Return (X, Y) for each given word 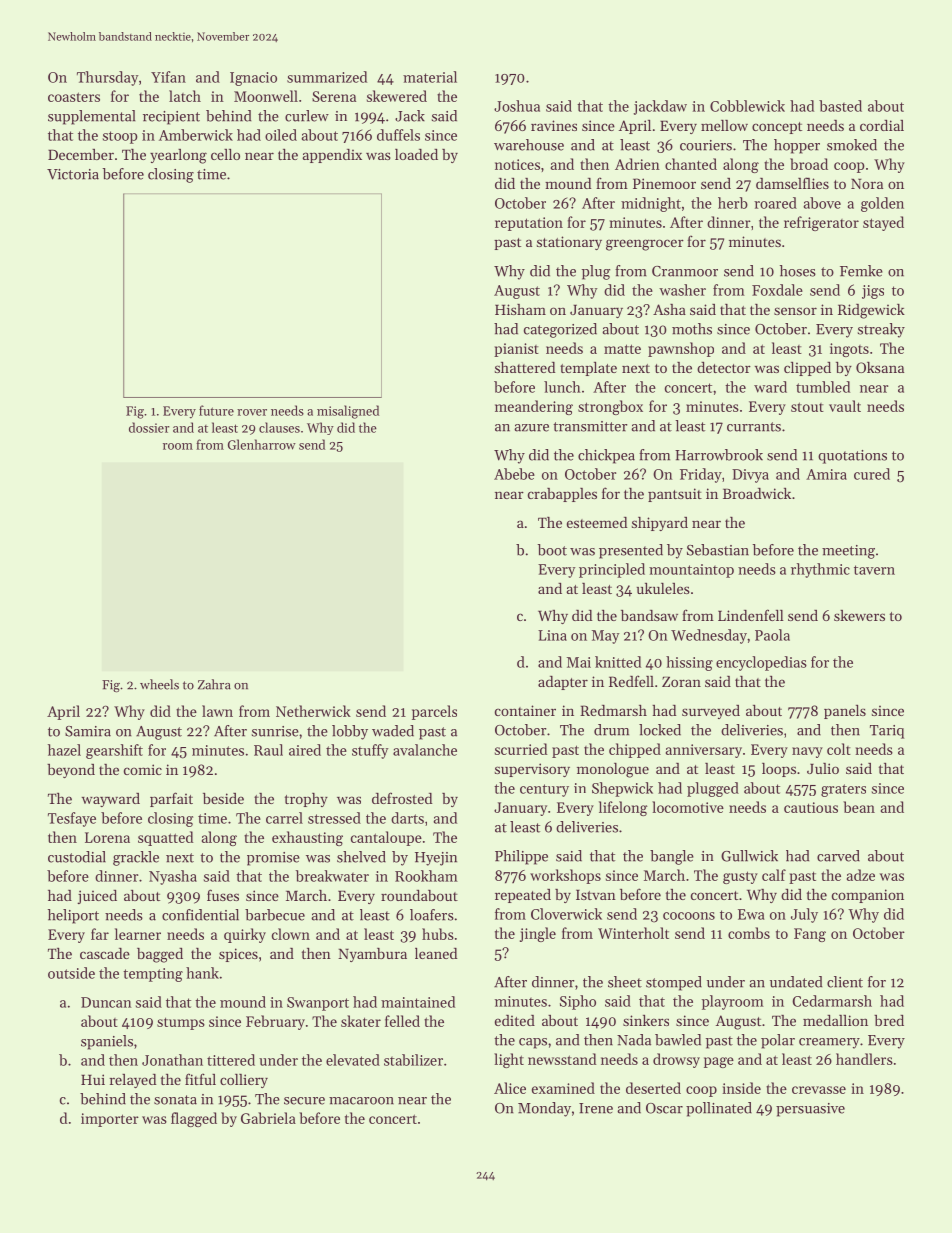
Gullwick (749, 856)
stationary (569, 243)
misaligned (348, 412)
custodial (77, 857)
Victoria (73, 174)
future (216, 410)
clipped (807, 369)
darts (407, 818)
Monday (544, 1109)
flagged (194, 1119)
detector (724, 367)
